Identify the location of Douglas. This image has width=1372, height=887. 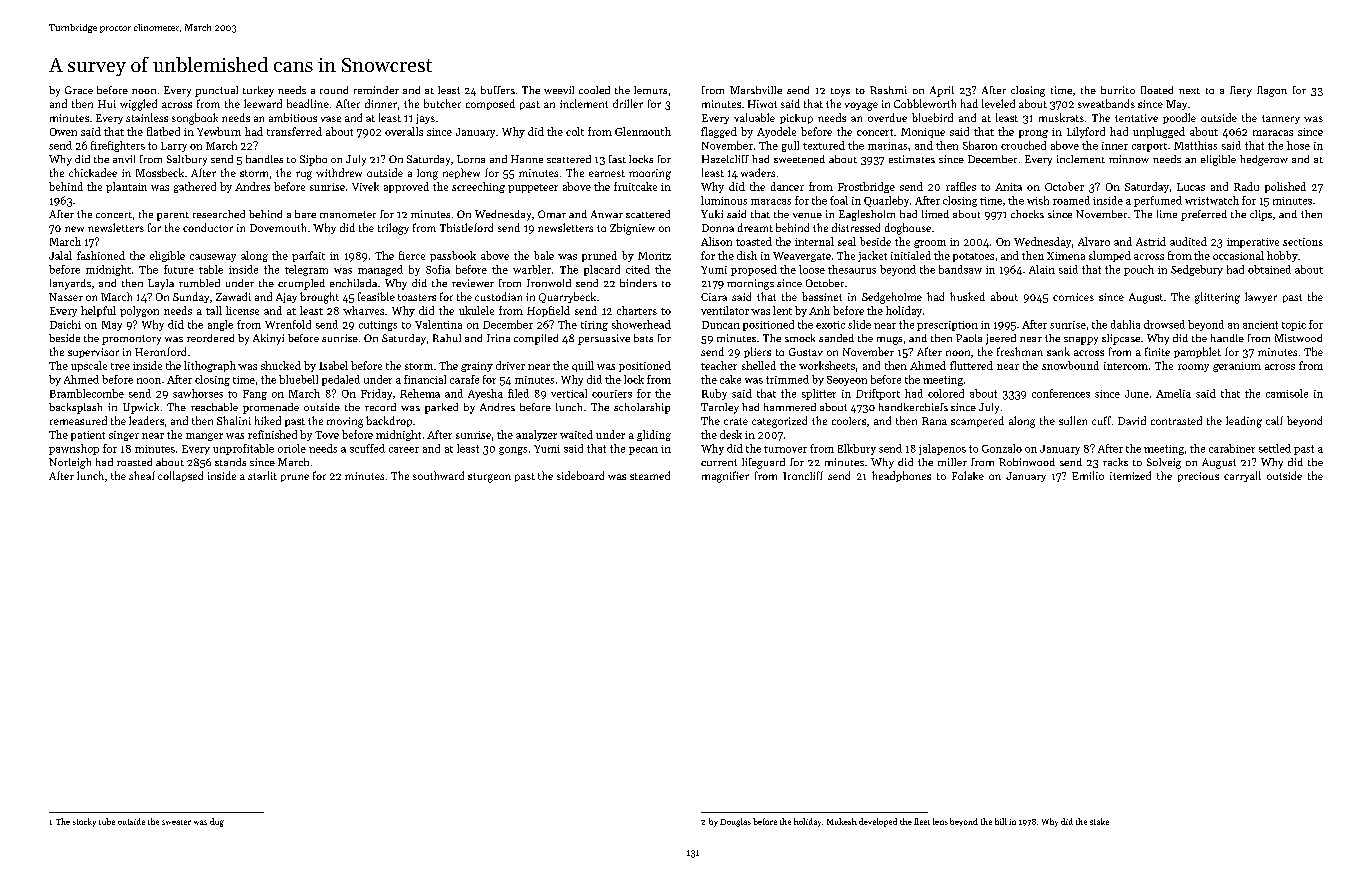
(735, 822).
